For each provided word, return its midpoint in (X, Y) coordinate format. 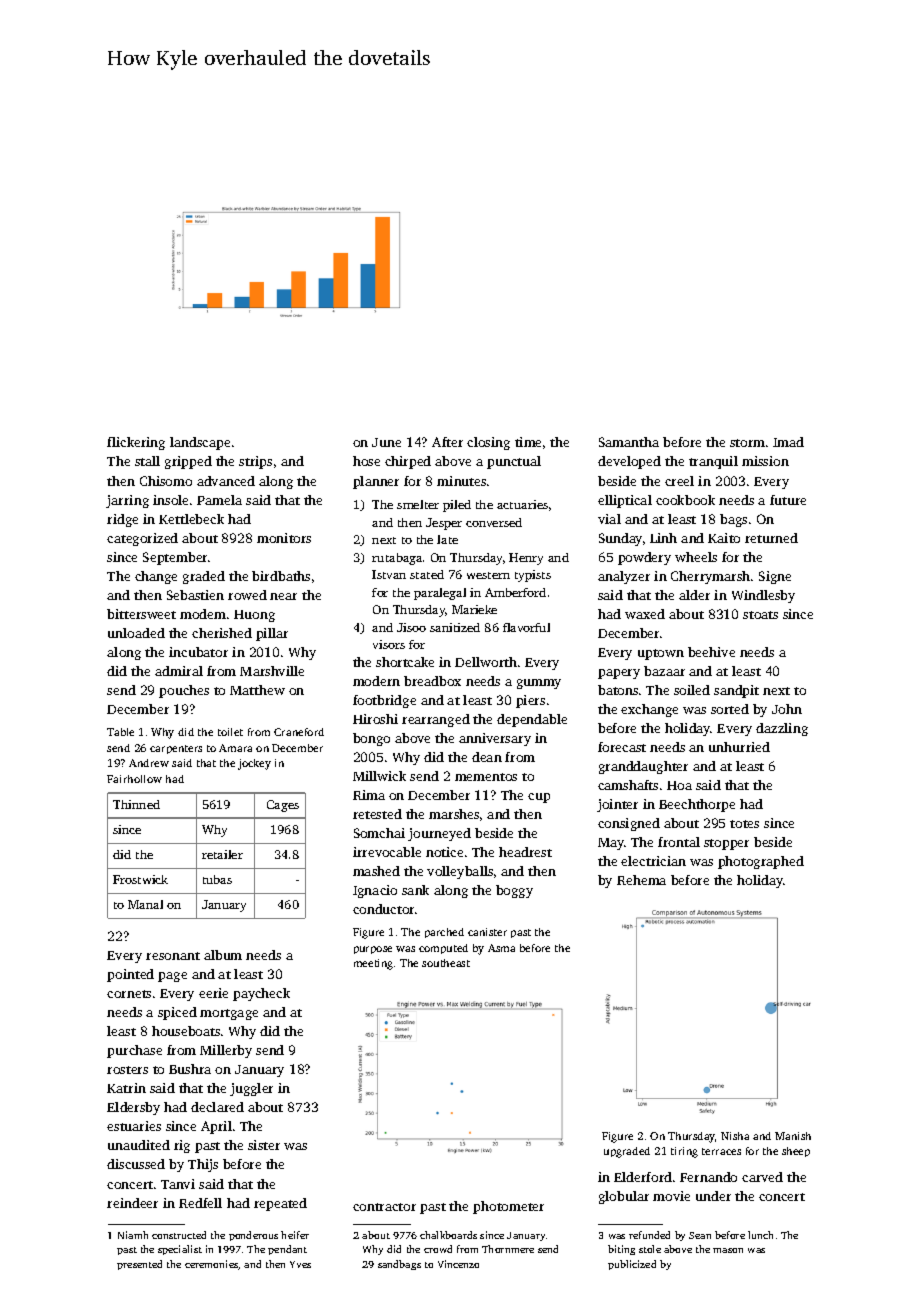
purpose (373, 950)
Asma (501, 948)
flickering (136, 443)
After (447, 442)
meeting (373, 964)
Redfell (200, 1203)
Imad (788, 442)
